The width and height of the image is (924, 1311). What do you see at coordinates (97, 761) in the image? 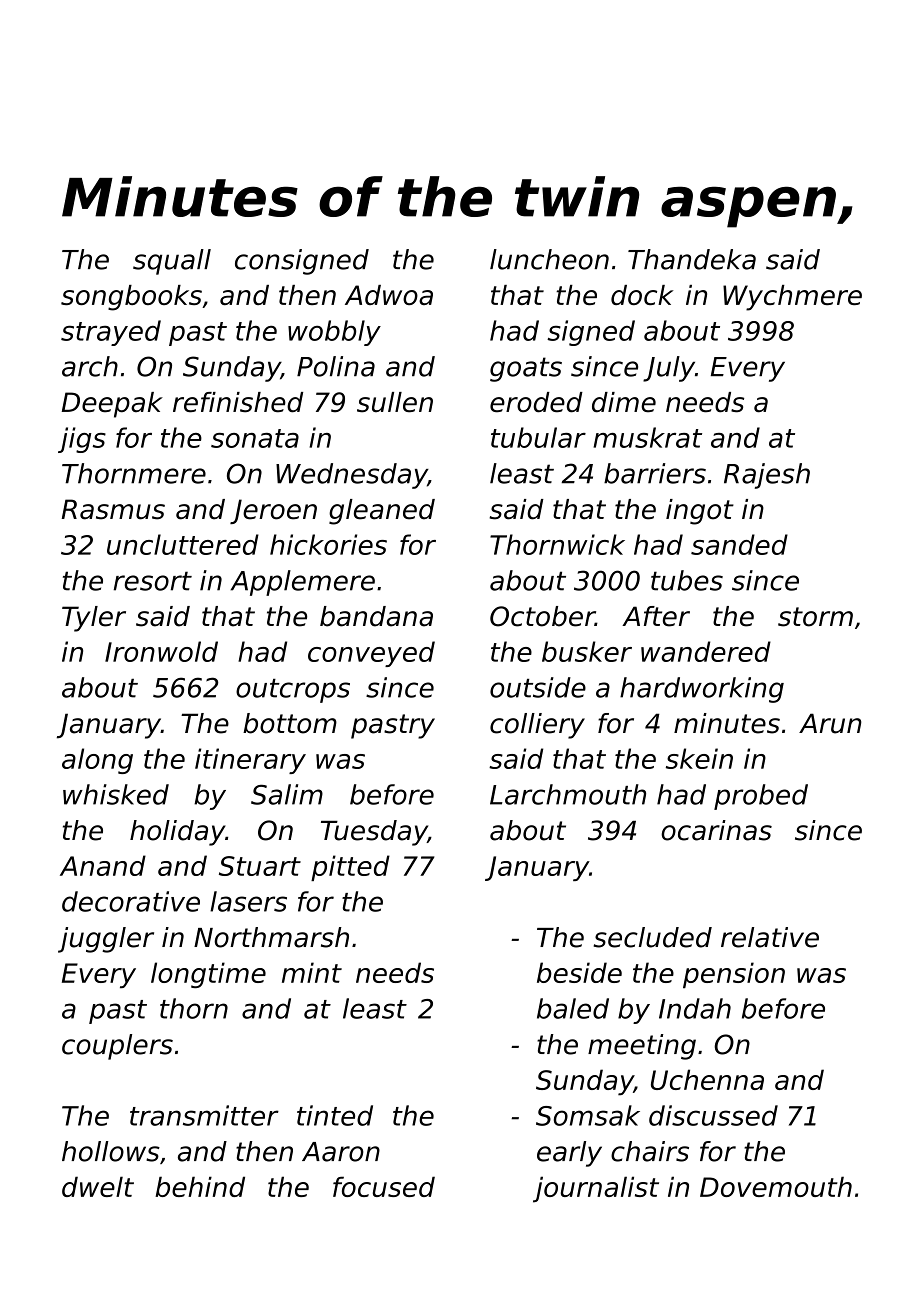
I see `along` at bounding box center [97, 761].
